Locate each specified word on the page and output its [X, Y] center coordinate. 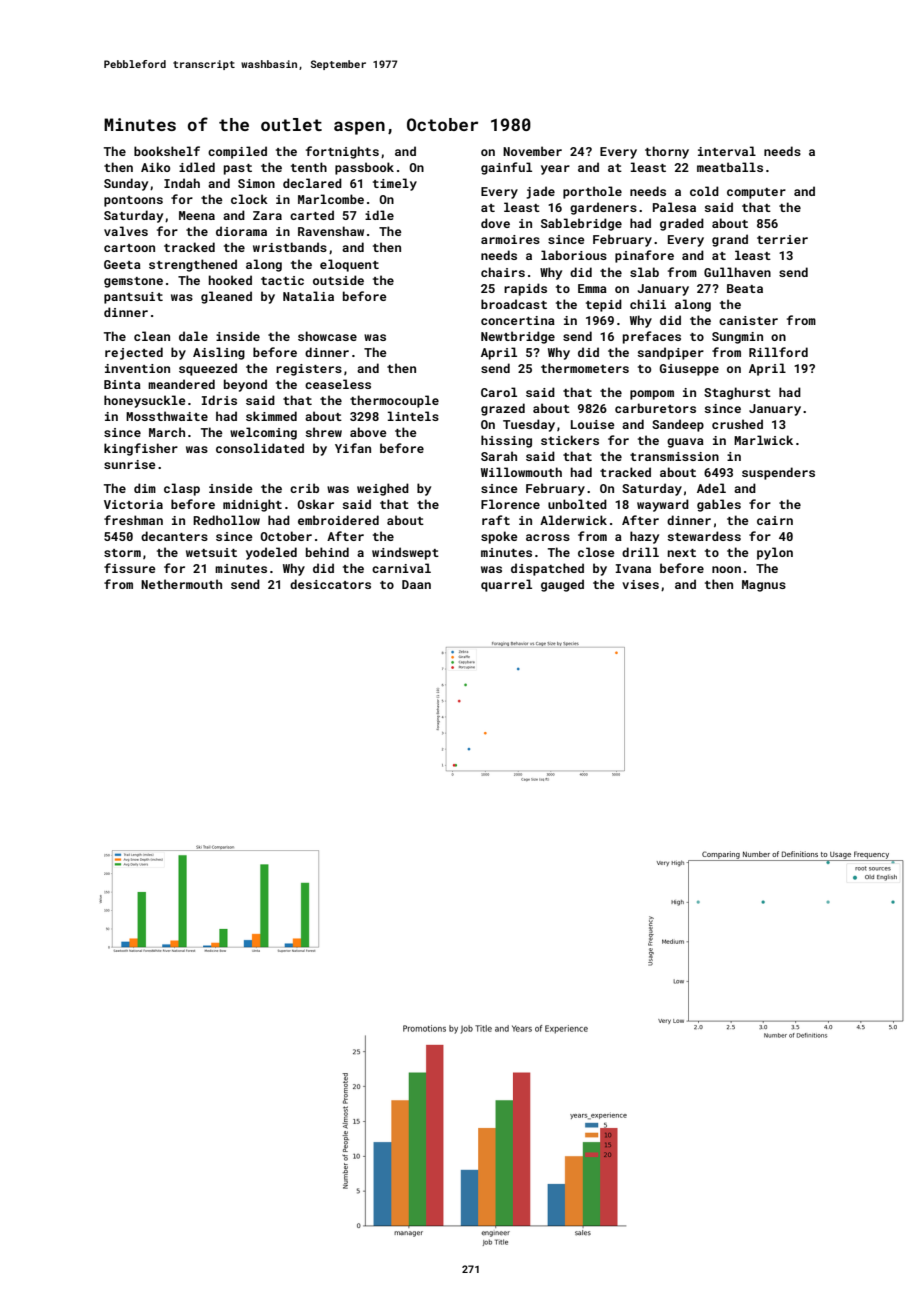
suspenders [778, 473]
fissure [130, 568]
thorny [667, 152]
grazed [503, 409]
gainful [506, 168]
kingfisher [141, 449]
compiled [237, 152]
